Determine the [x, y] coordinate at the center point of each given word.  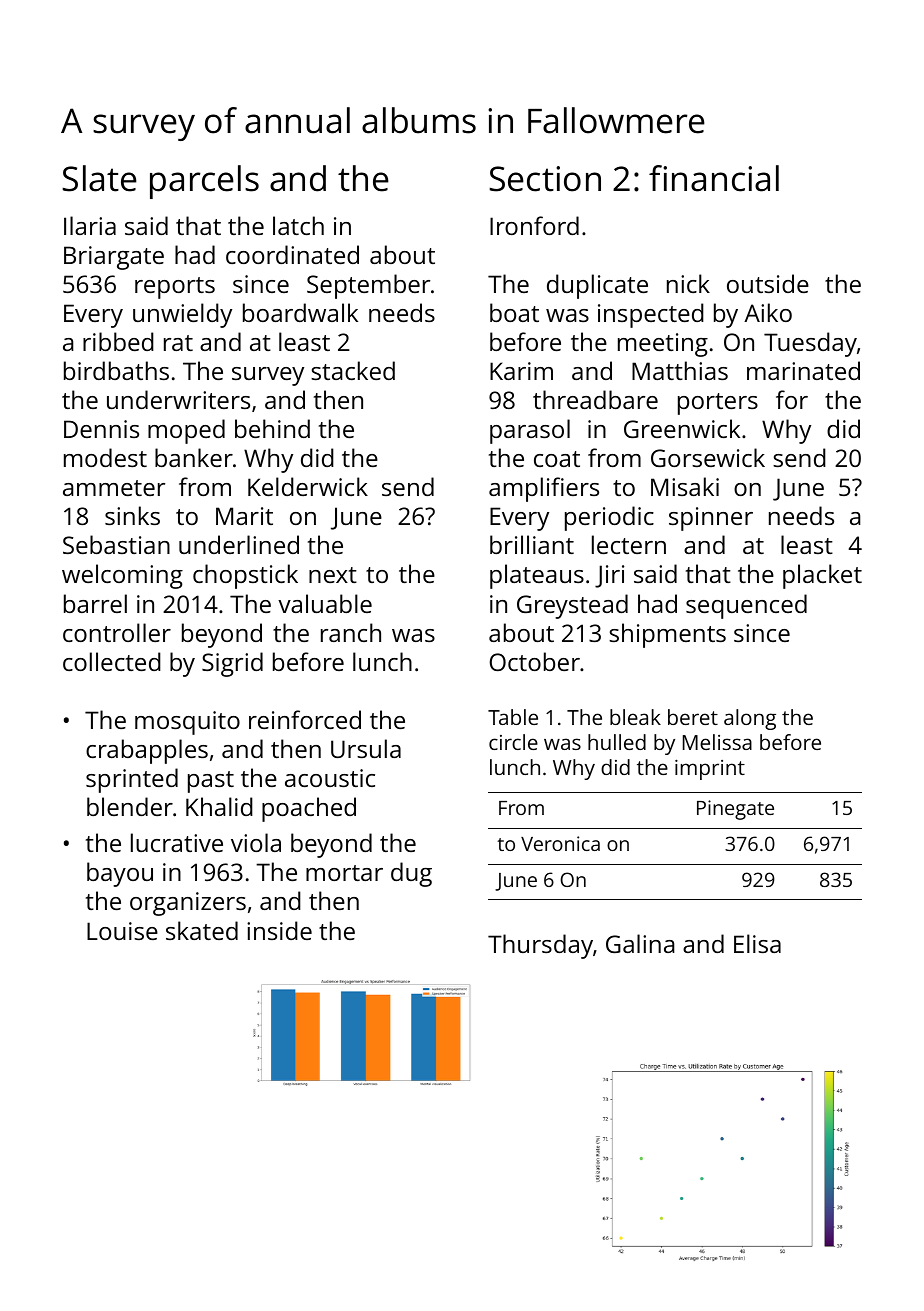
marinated [803, 370]
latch [298, 225]
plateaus [537, 576]
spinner [711, 519]
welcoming [122, 576]
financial [714, 178]
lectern [629, 544]
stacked [353, 370]
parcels [204, 182]
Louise [122, 931]
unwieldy [182, 315]
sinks [132, 515]
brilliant [532, 544]
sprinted [132, 780]
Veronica [560, 843]
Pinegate [735, 810]
